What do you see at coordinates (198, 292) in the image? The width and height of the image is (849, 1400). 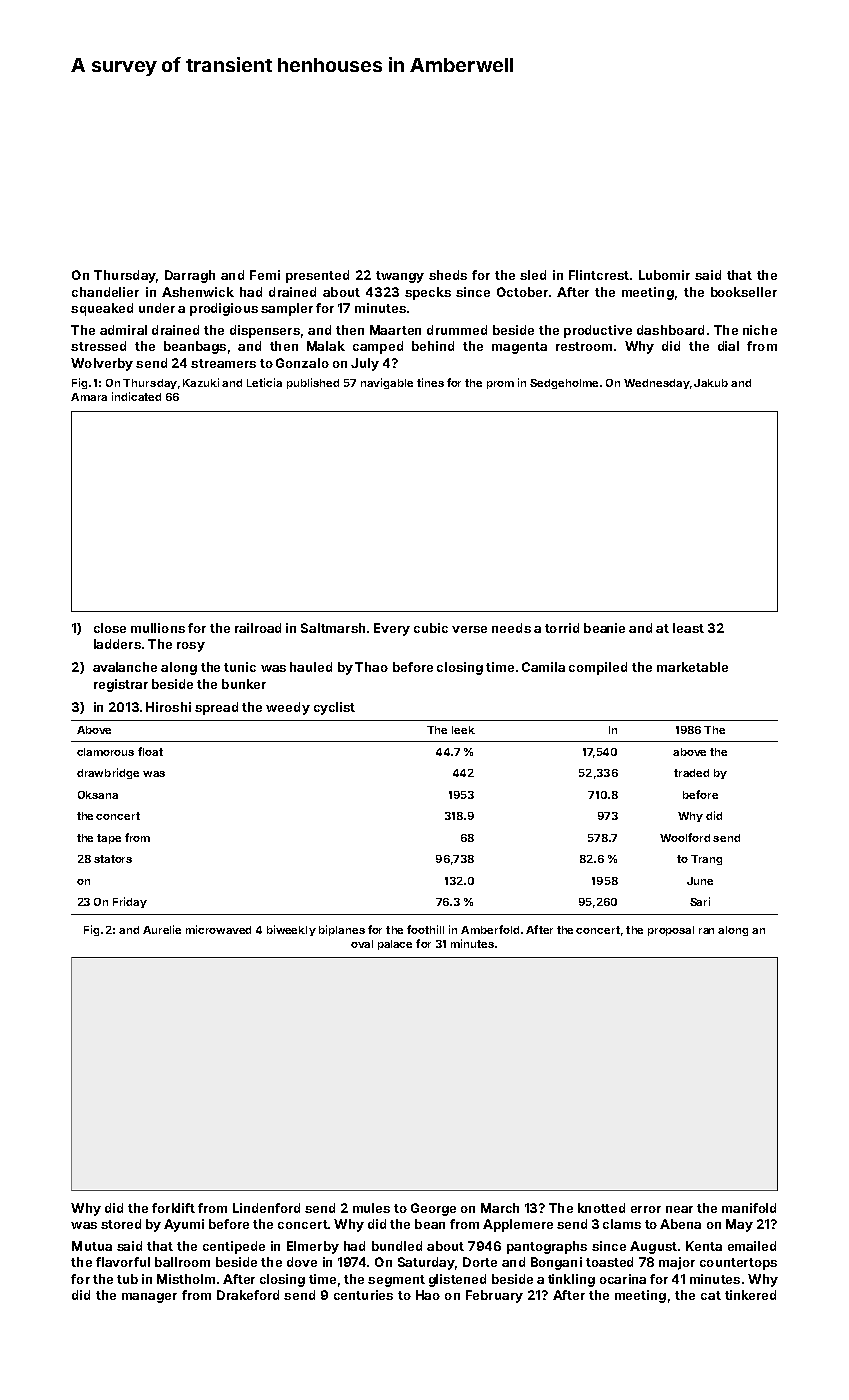 I see `Ashenwick` at bounding box center [198, 292].
